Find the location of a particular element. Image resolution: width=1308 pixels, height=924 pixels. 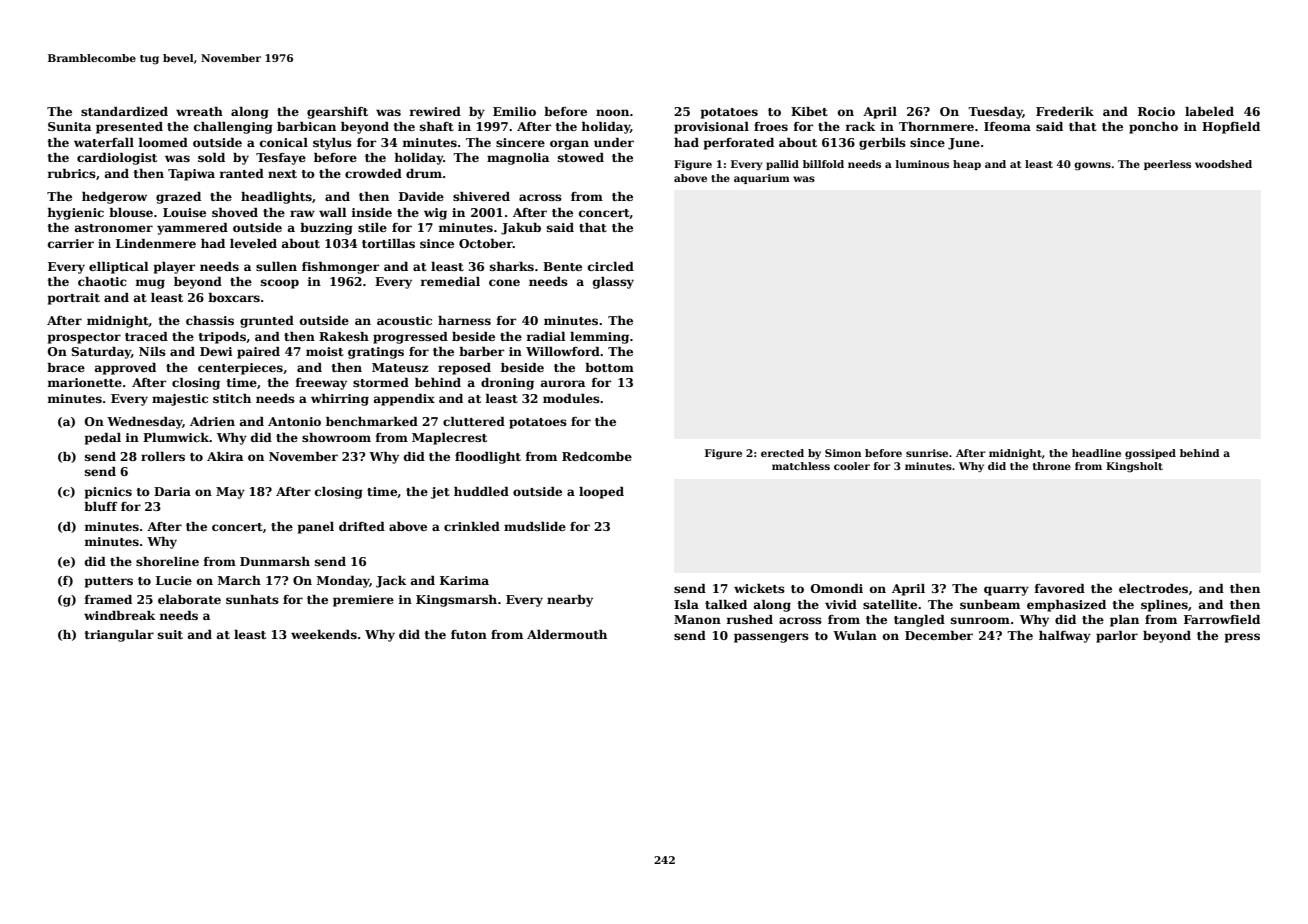

Omondi is located at coordinates (837, 588).
